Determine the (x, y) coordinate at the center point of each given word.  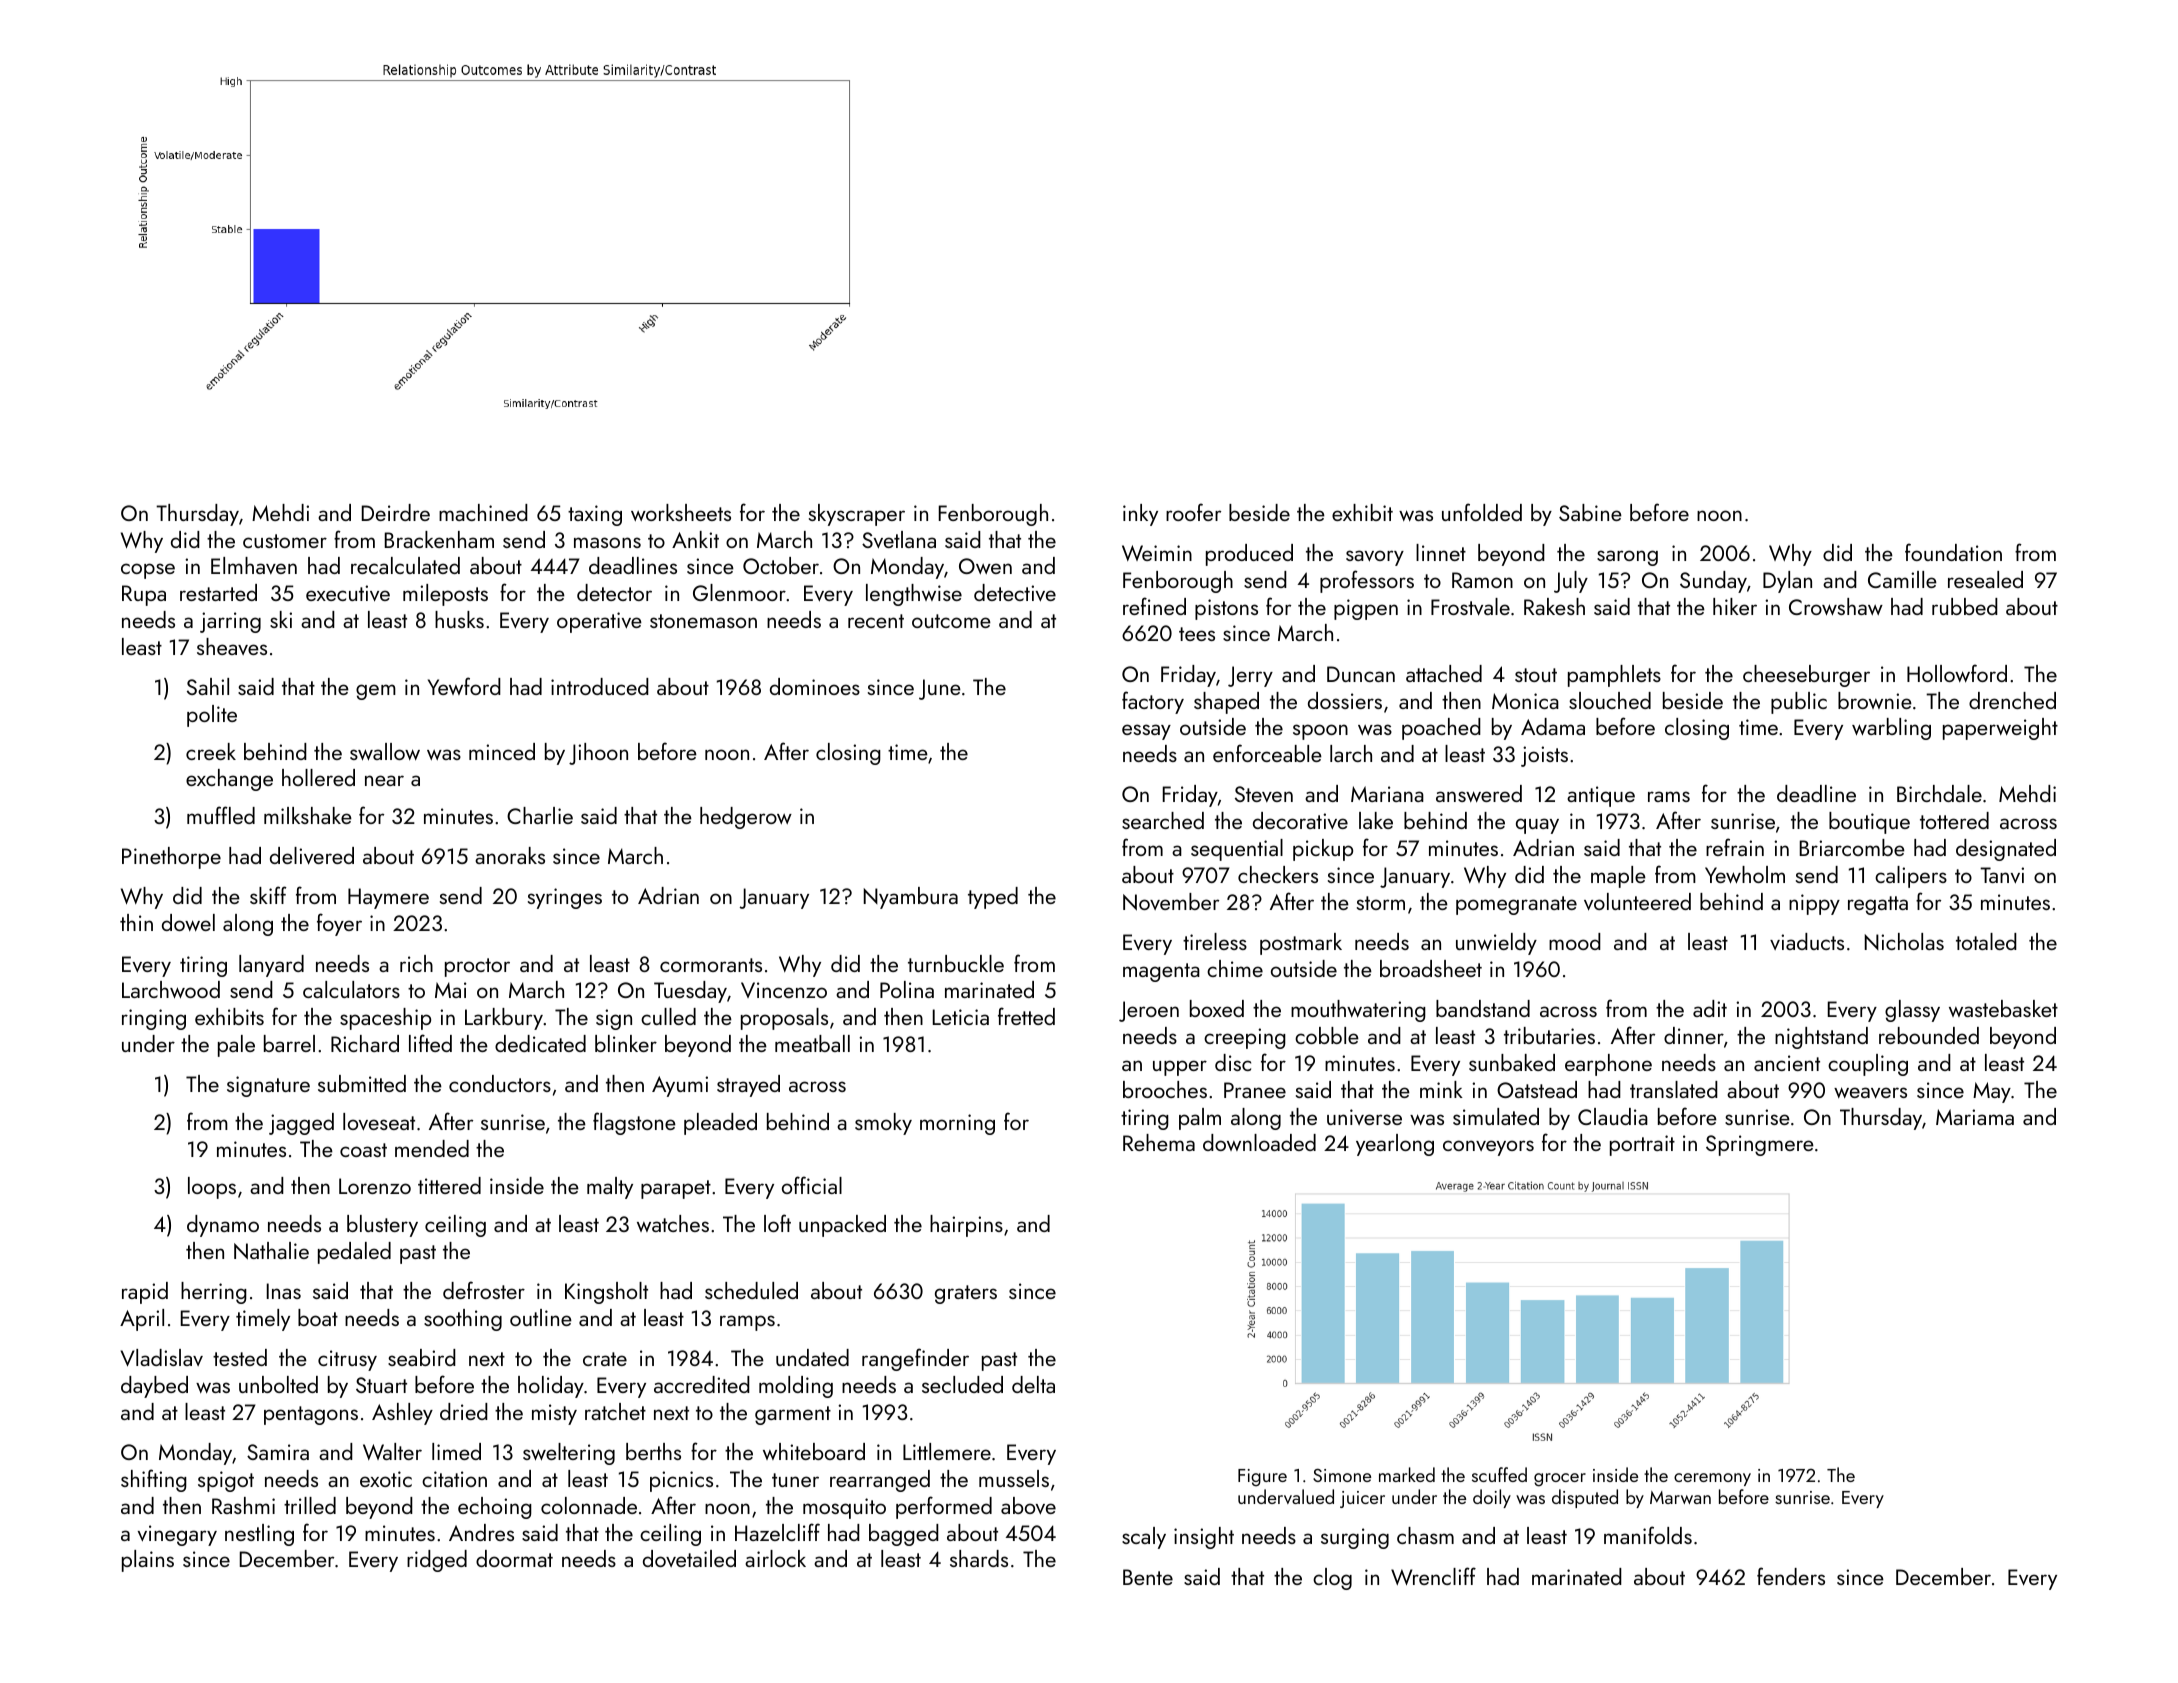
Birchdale (1939, 793)
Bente (1148, 1577)
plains (148, 1561)
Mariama (1975, 1117)
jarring (230, 622)
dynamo (223, 1226)
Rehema (1159, 1142)
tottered (1954, 820)
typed (993, 898)
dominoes (815, 686)
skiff (268, 895)
